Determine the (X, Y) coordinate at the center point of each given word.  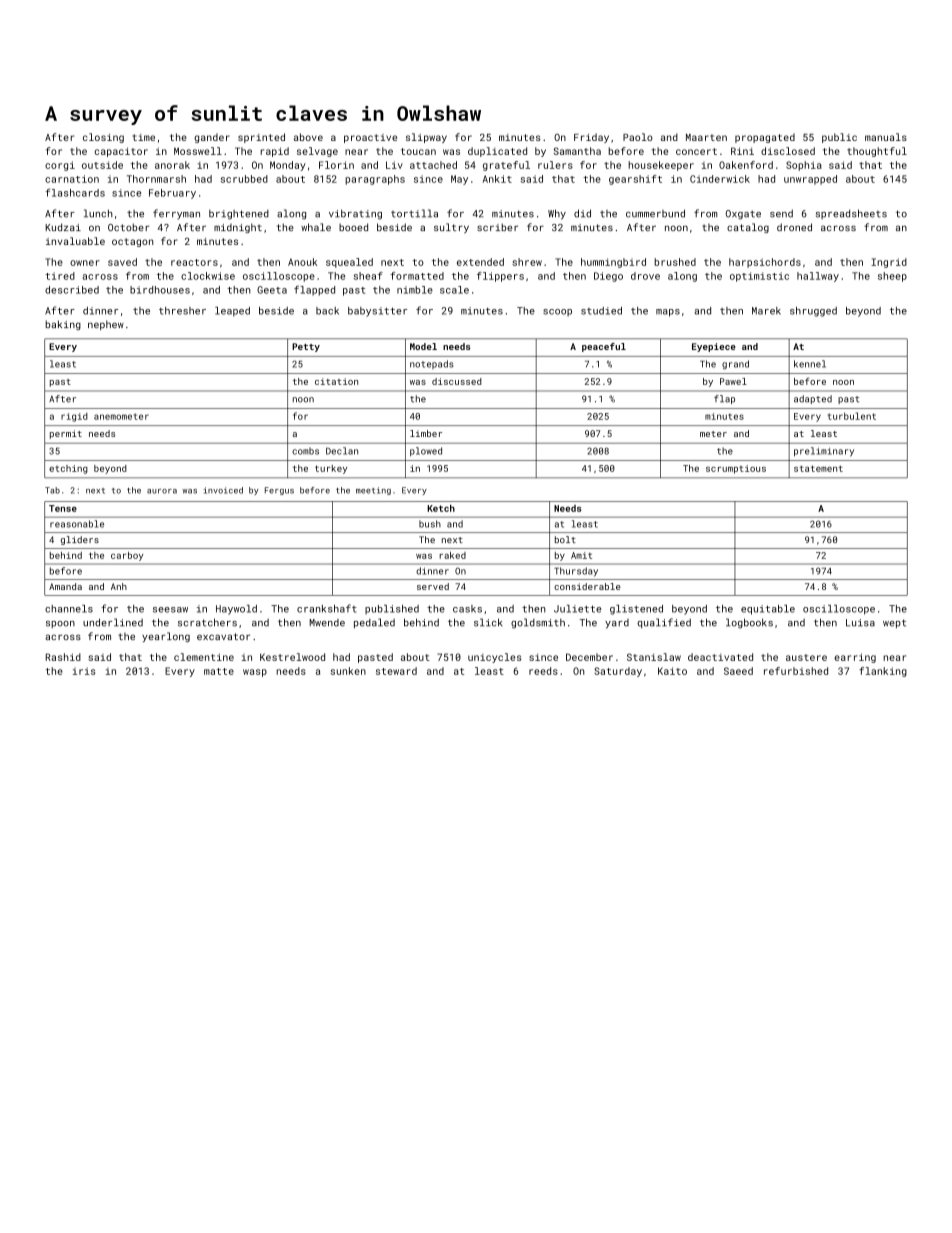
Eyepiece (714, 347)
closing (103, 138)
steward (396, 671)
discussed (457, 381)
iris (84, 671)
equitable (768, 610)
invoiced (223, 490)
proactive (370, 138)
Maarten (706, 137)
